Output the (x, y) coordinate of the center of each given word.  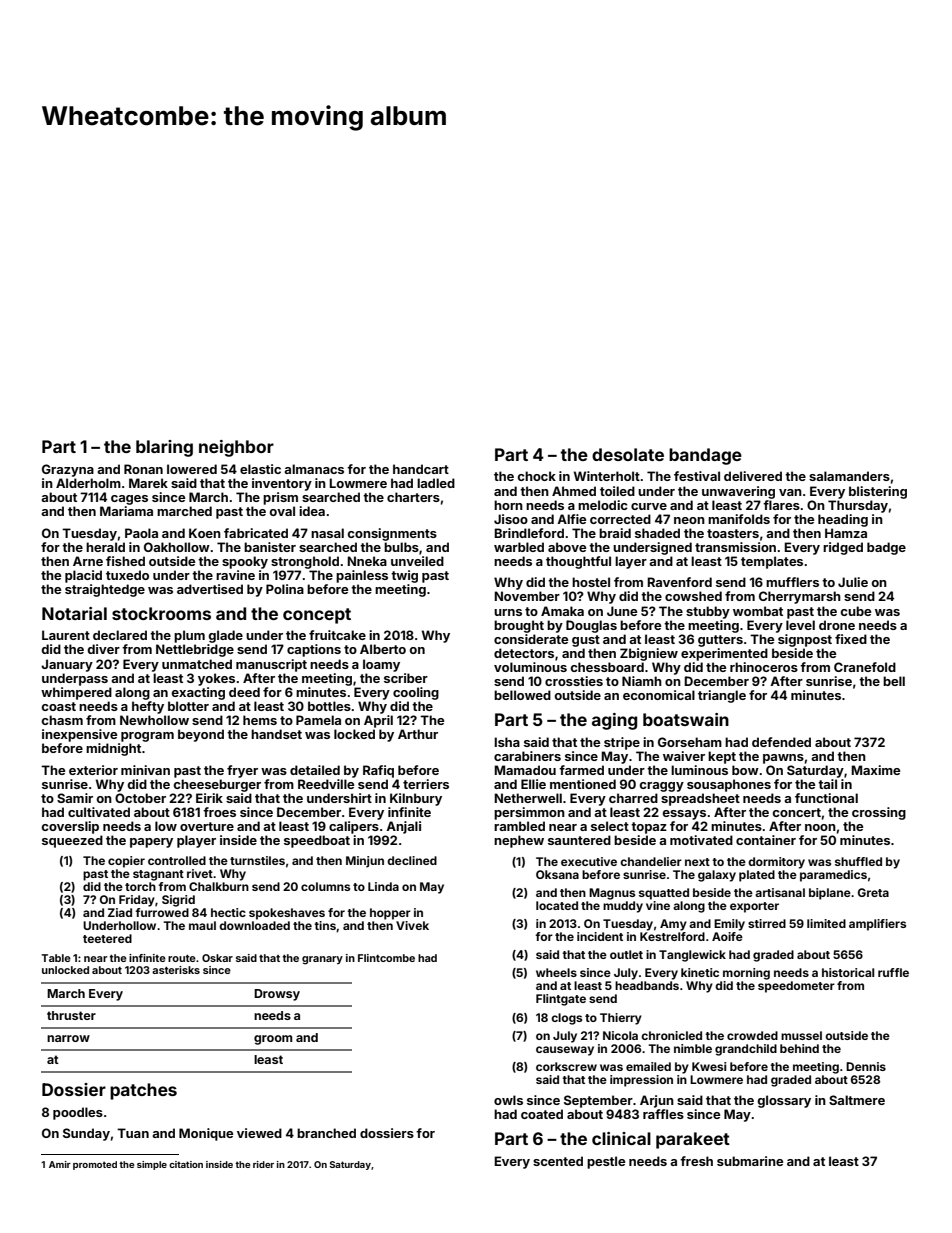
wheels (556, 972)
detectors (524, 653)
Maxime (875, 770)
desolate (628, 454)
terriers (426, 784)
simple (152, 1165)
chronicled (671, 1035)
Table (56, 958)
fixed (851, 639)
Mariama (126, 511)
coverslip (70, 827)
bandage (705, 456)
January (67, 665)
